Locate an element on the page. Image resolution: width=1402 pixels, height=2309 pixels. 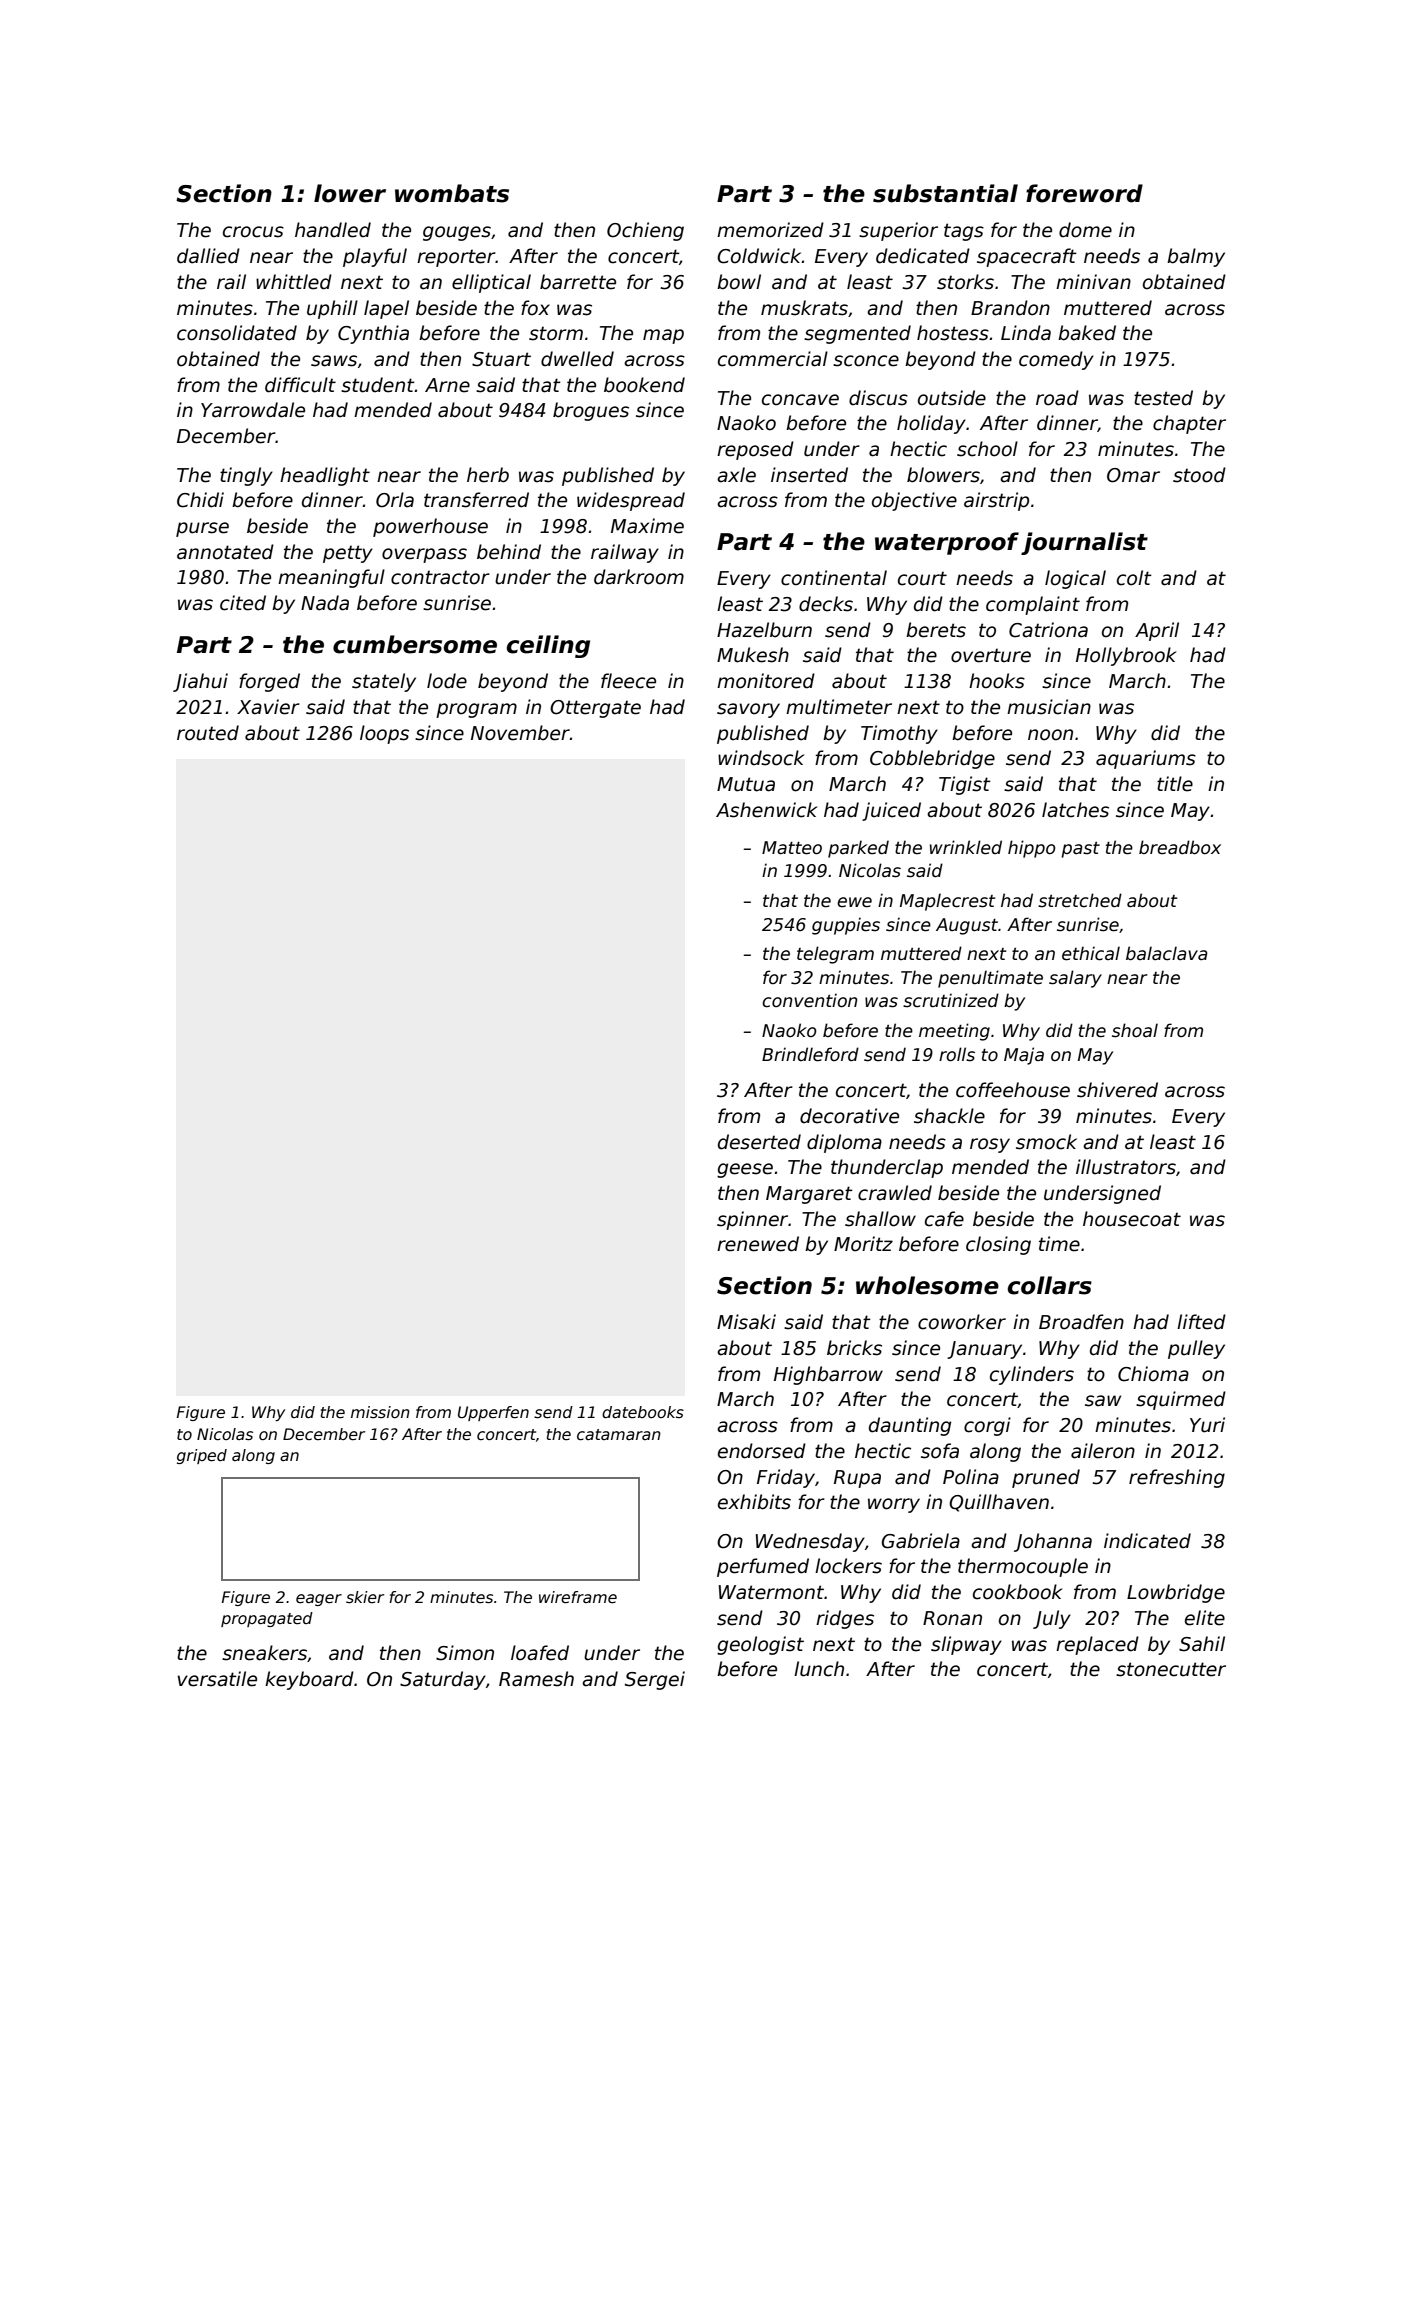
Upperfen is located at coordinates (493, 1413).
